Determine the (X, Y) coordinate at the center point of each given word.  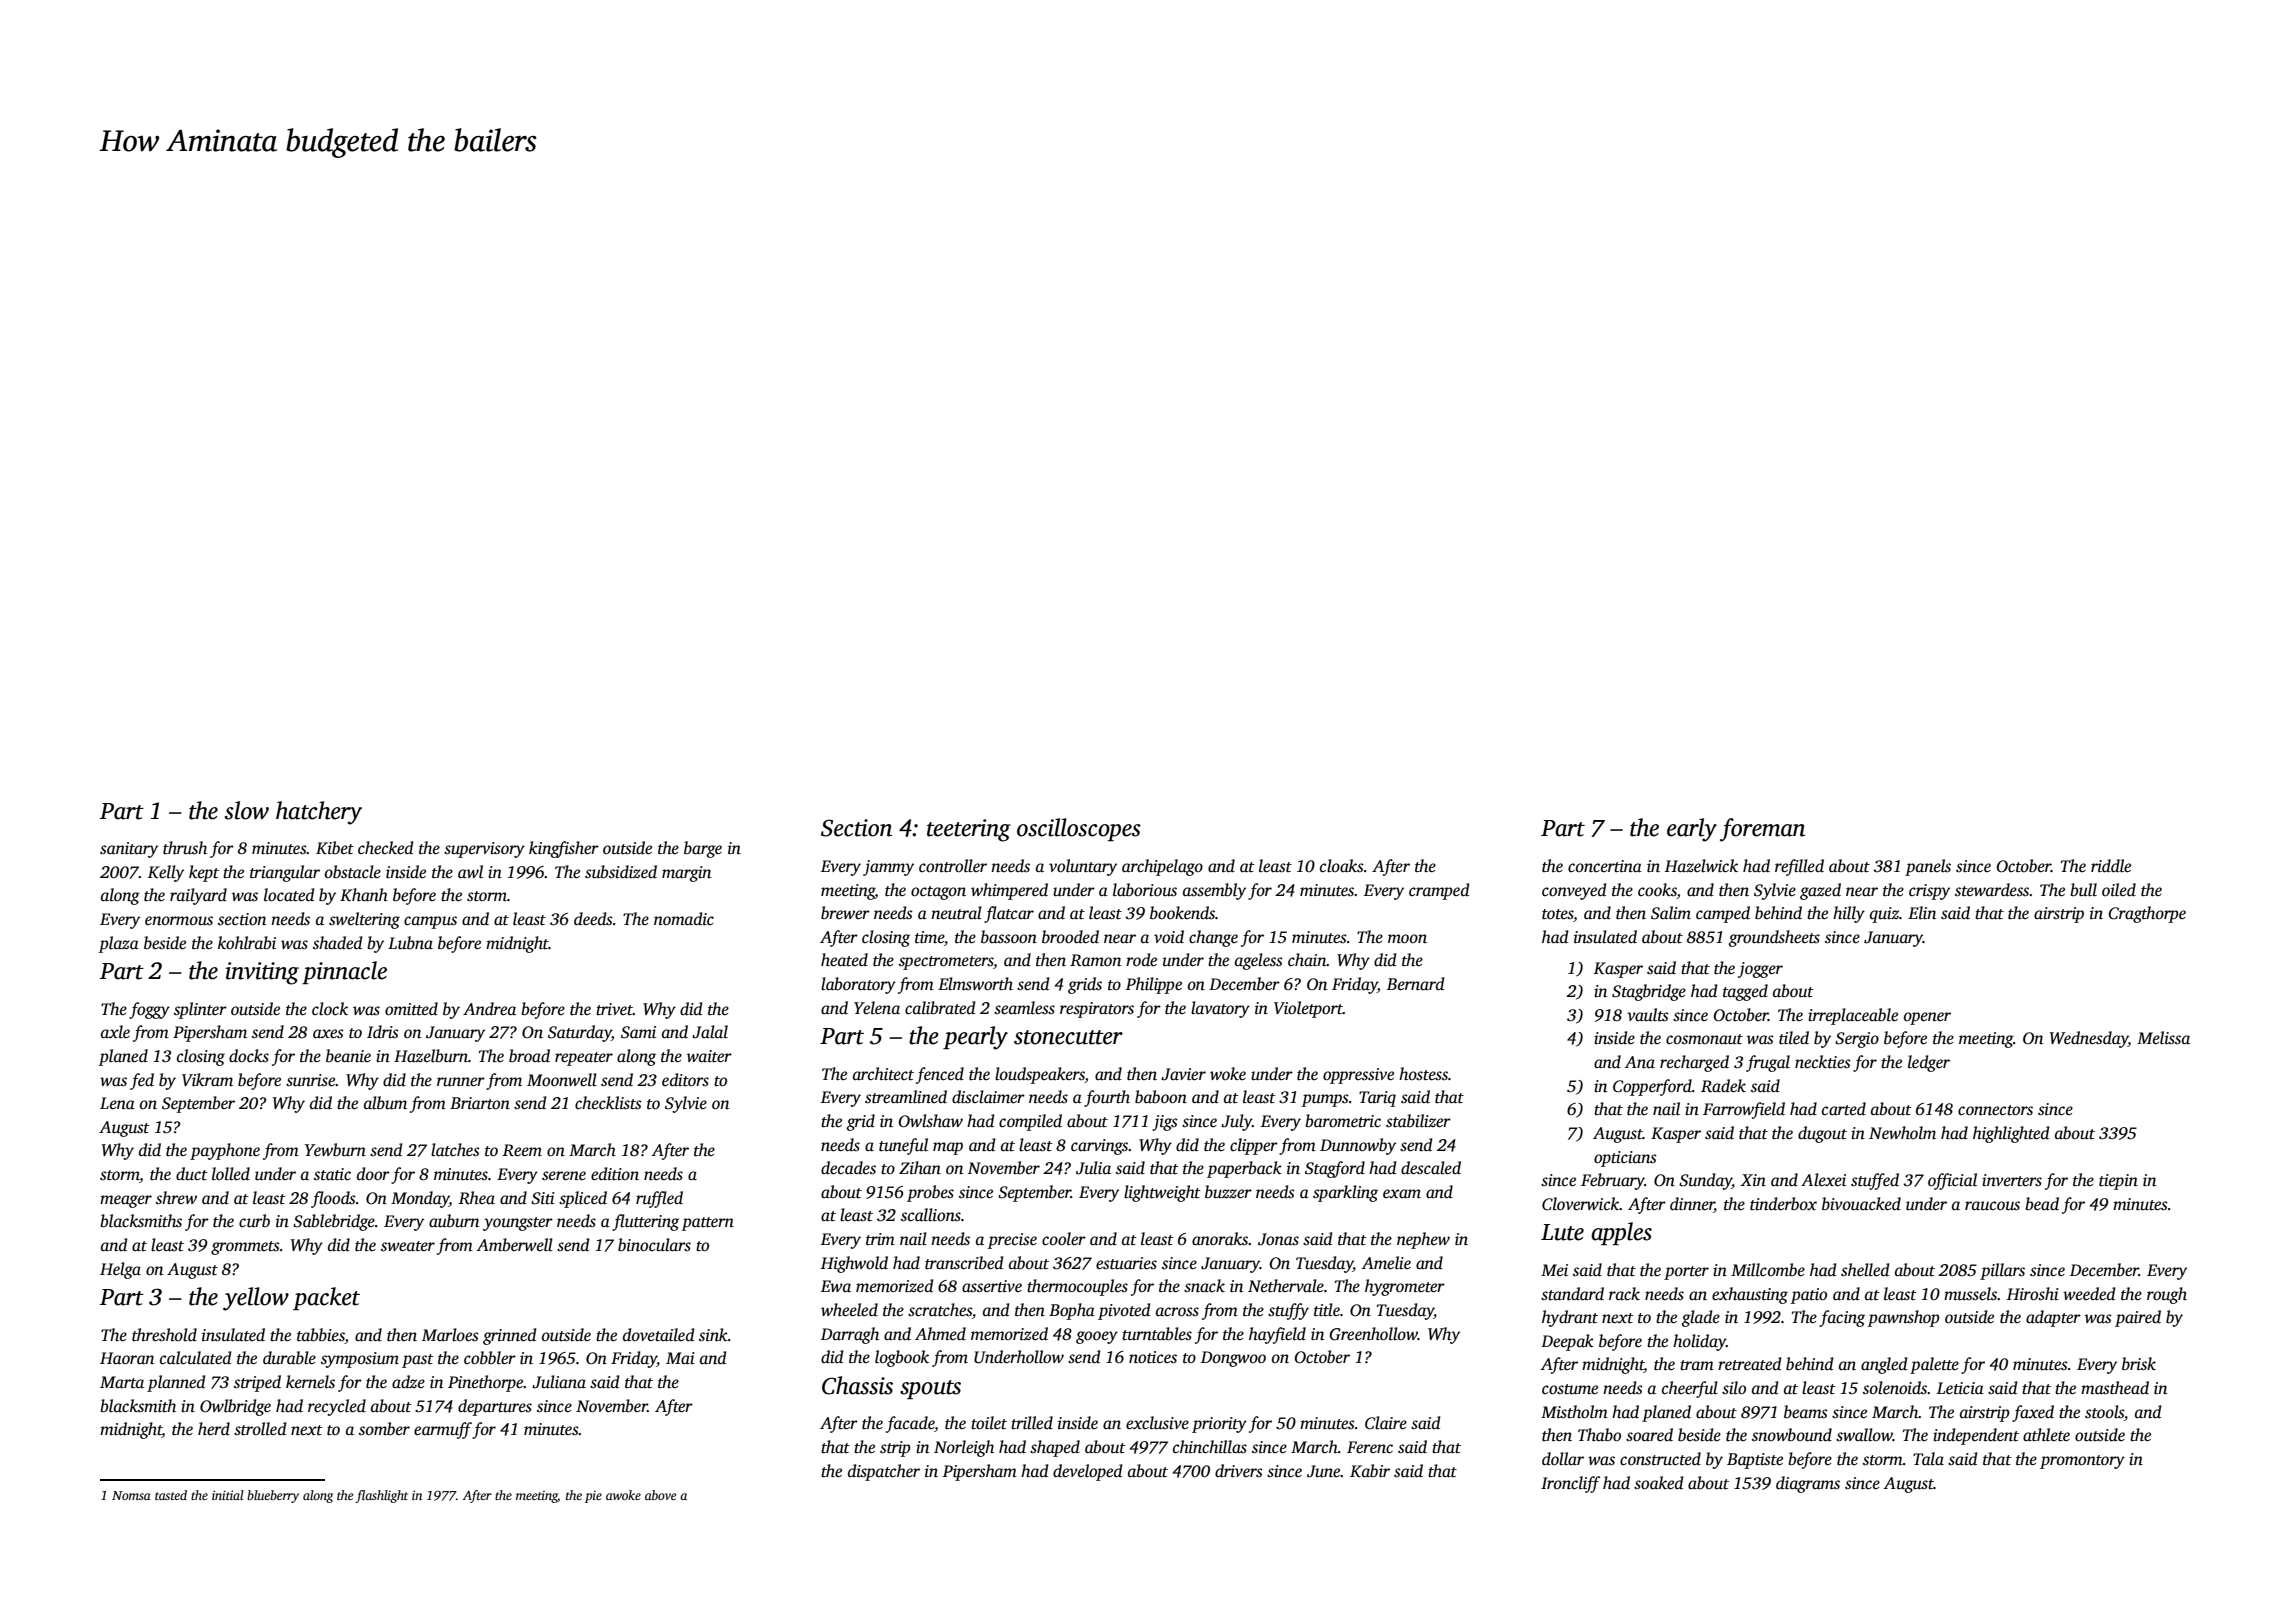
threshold (164, 1335)
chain (1307, 959)
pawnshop (1904, 1318)
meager (126, 1201)
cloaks (1342, 866)
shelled (1865, 1270)
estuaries (1126, 1263)
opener (1927, 1018)
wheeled (849, 1310)
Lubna (410, 943)
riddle (2111, 866)
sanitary (129, 850)
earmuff (443, 1430)
